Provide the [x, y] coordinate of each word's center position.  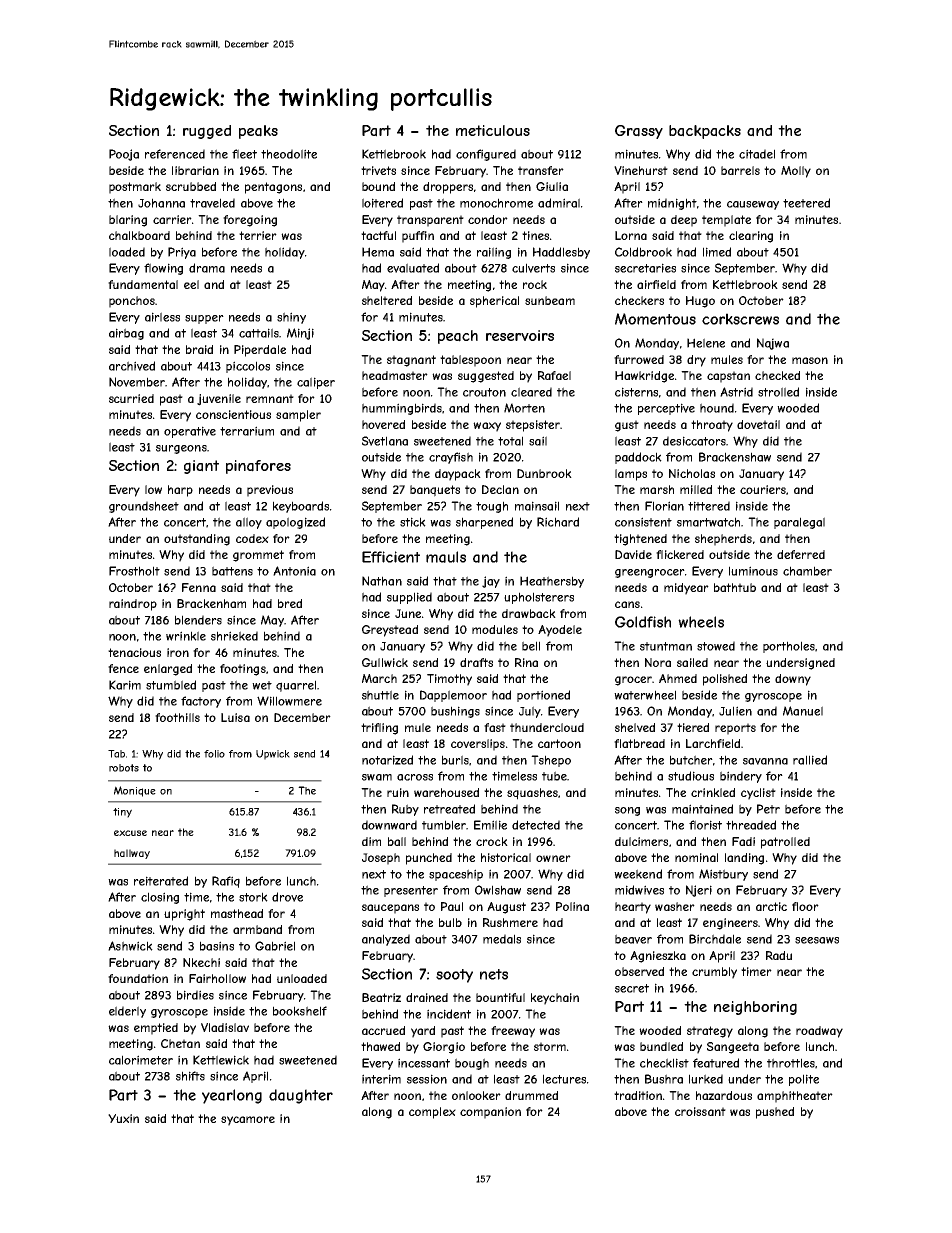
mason [810, 360]
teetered [806, 203]
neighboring [755, 1008]
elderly [127, 1012]
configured [486, 155]
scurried [131, 398]
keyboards [301, 507]
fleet [244, 154]
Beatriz [381, 997]
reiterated [161, 881]
